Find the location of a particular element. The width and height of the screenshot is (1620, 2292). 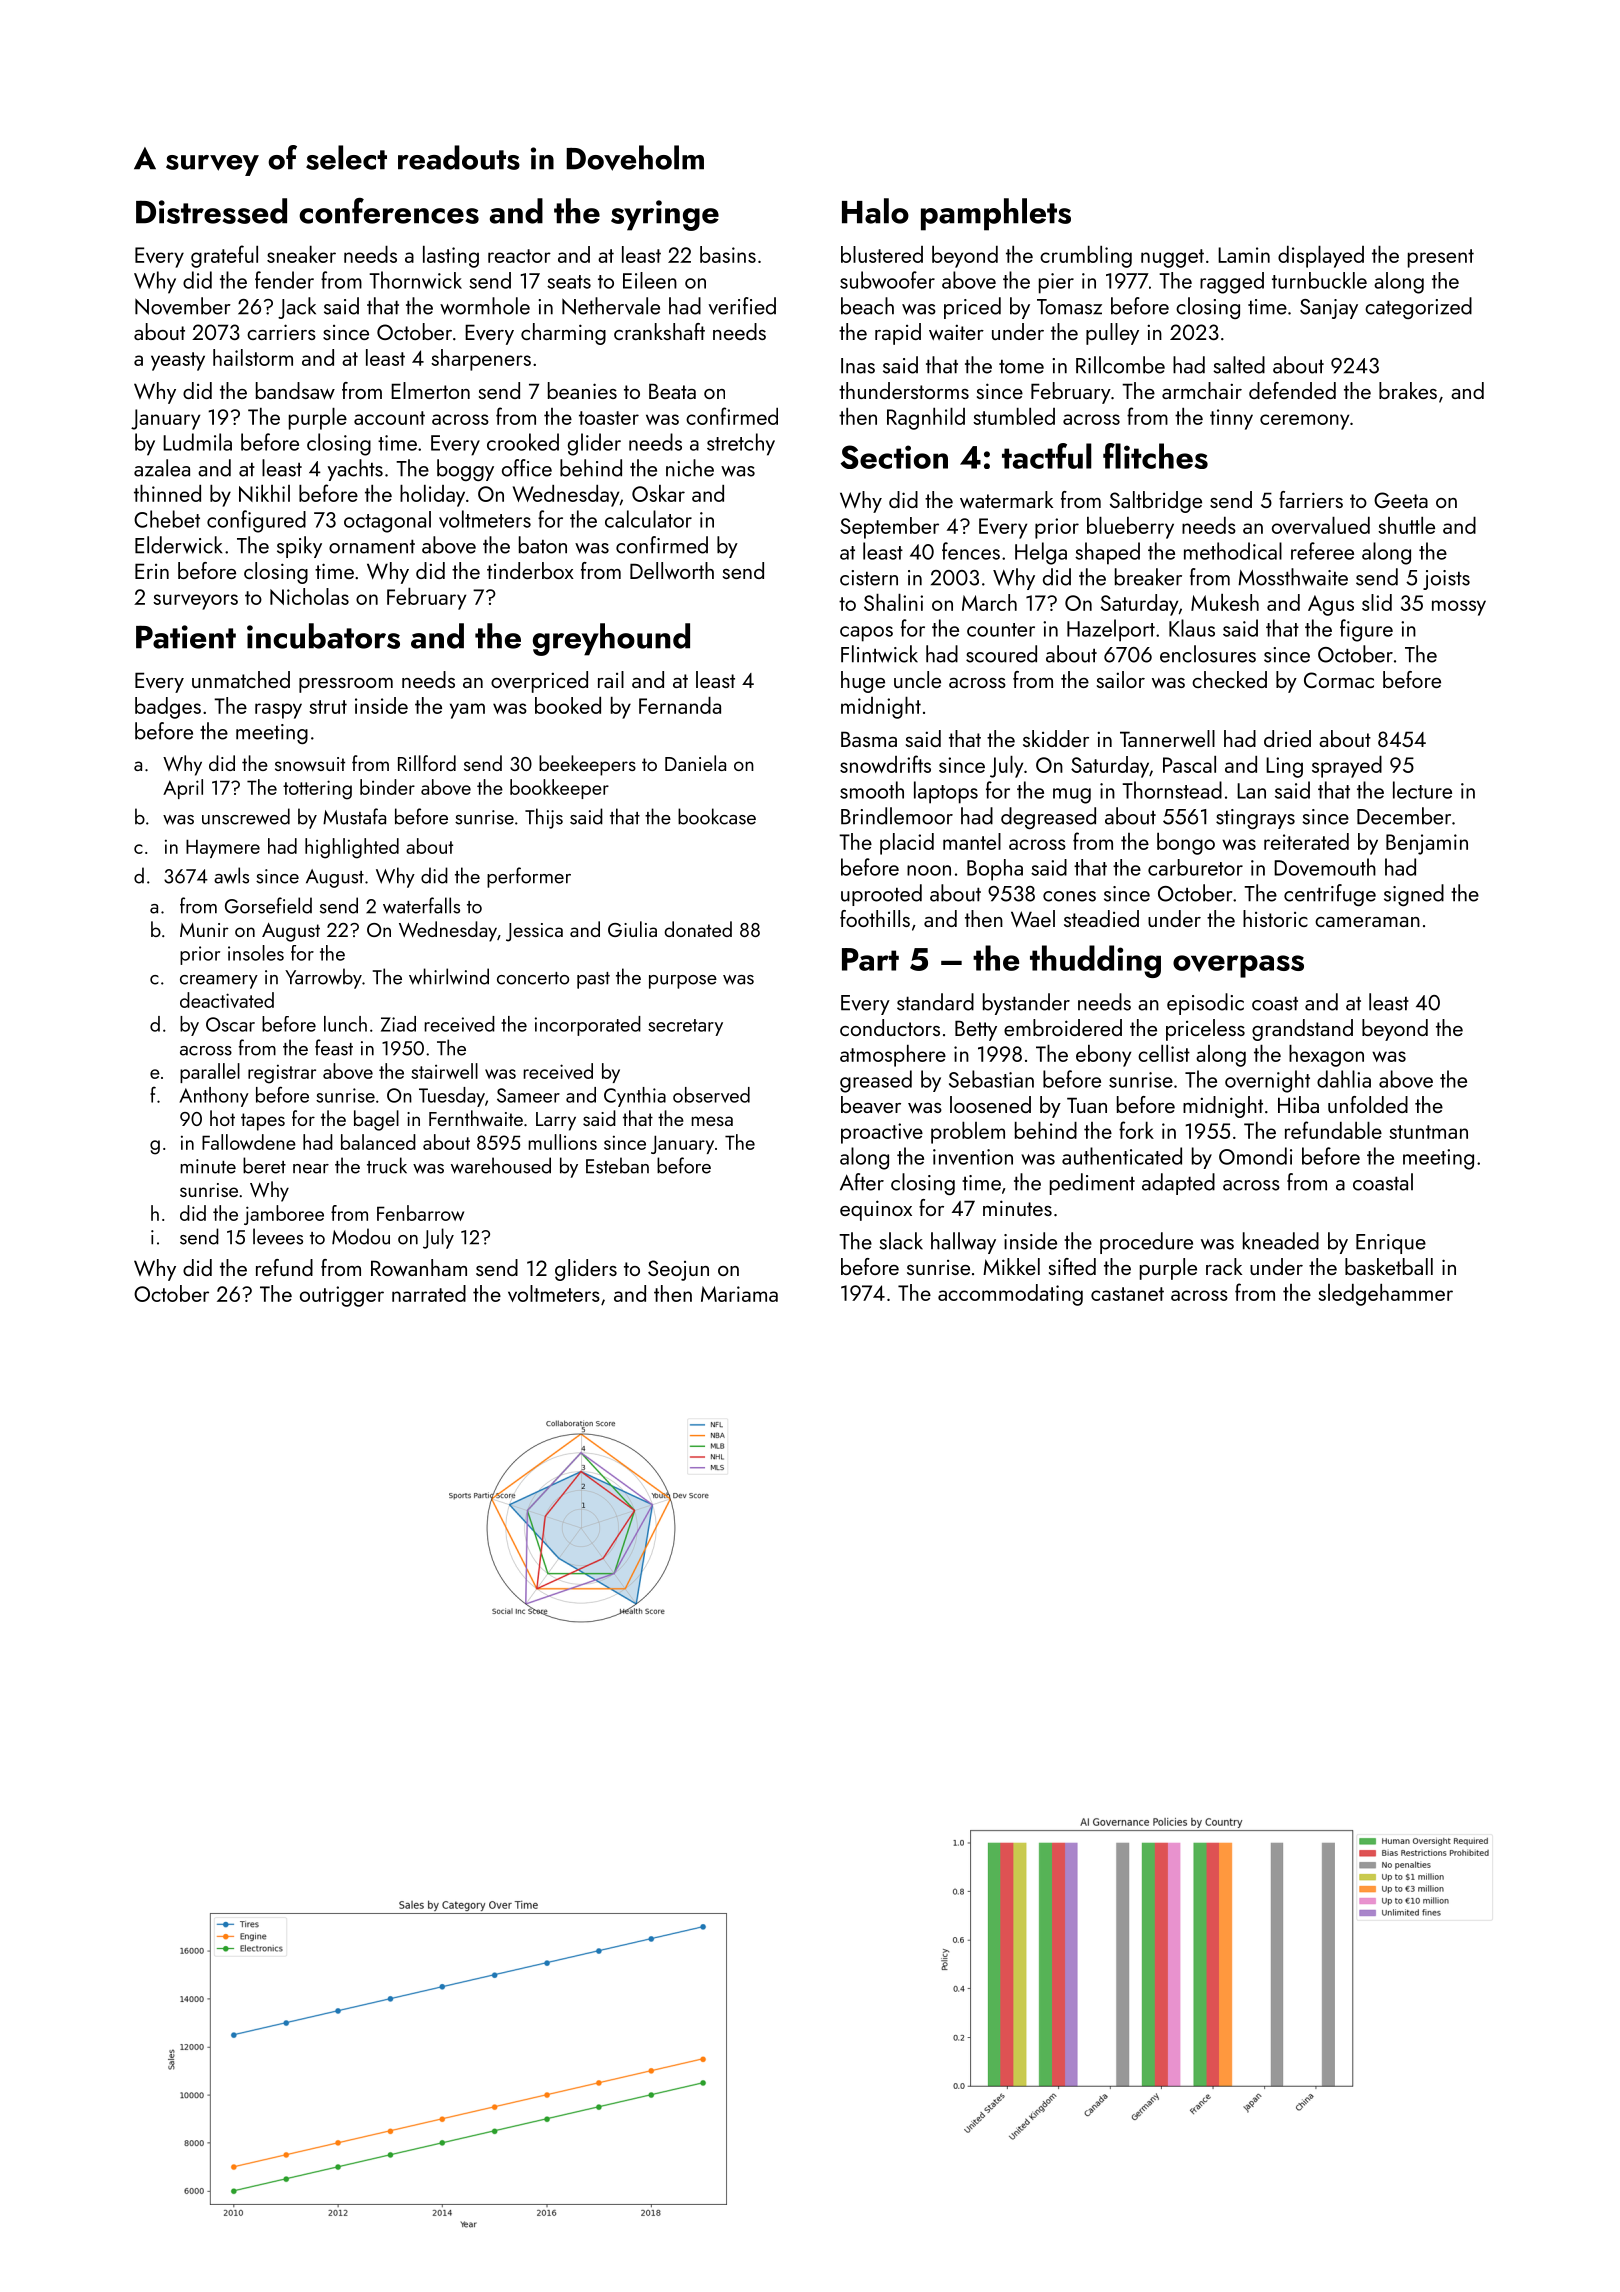

Distressed is located at coordinates (211, 211).
